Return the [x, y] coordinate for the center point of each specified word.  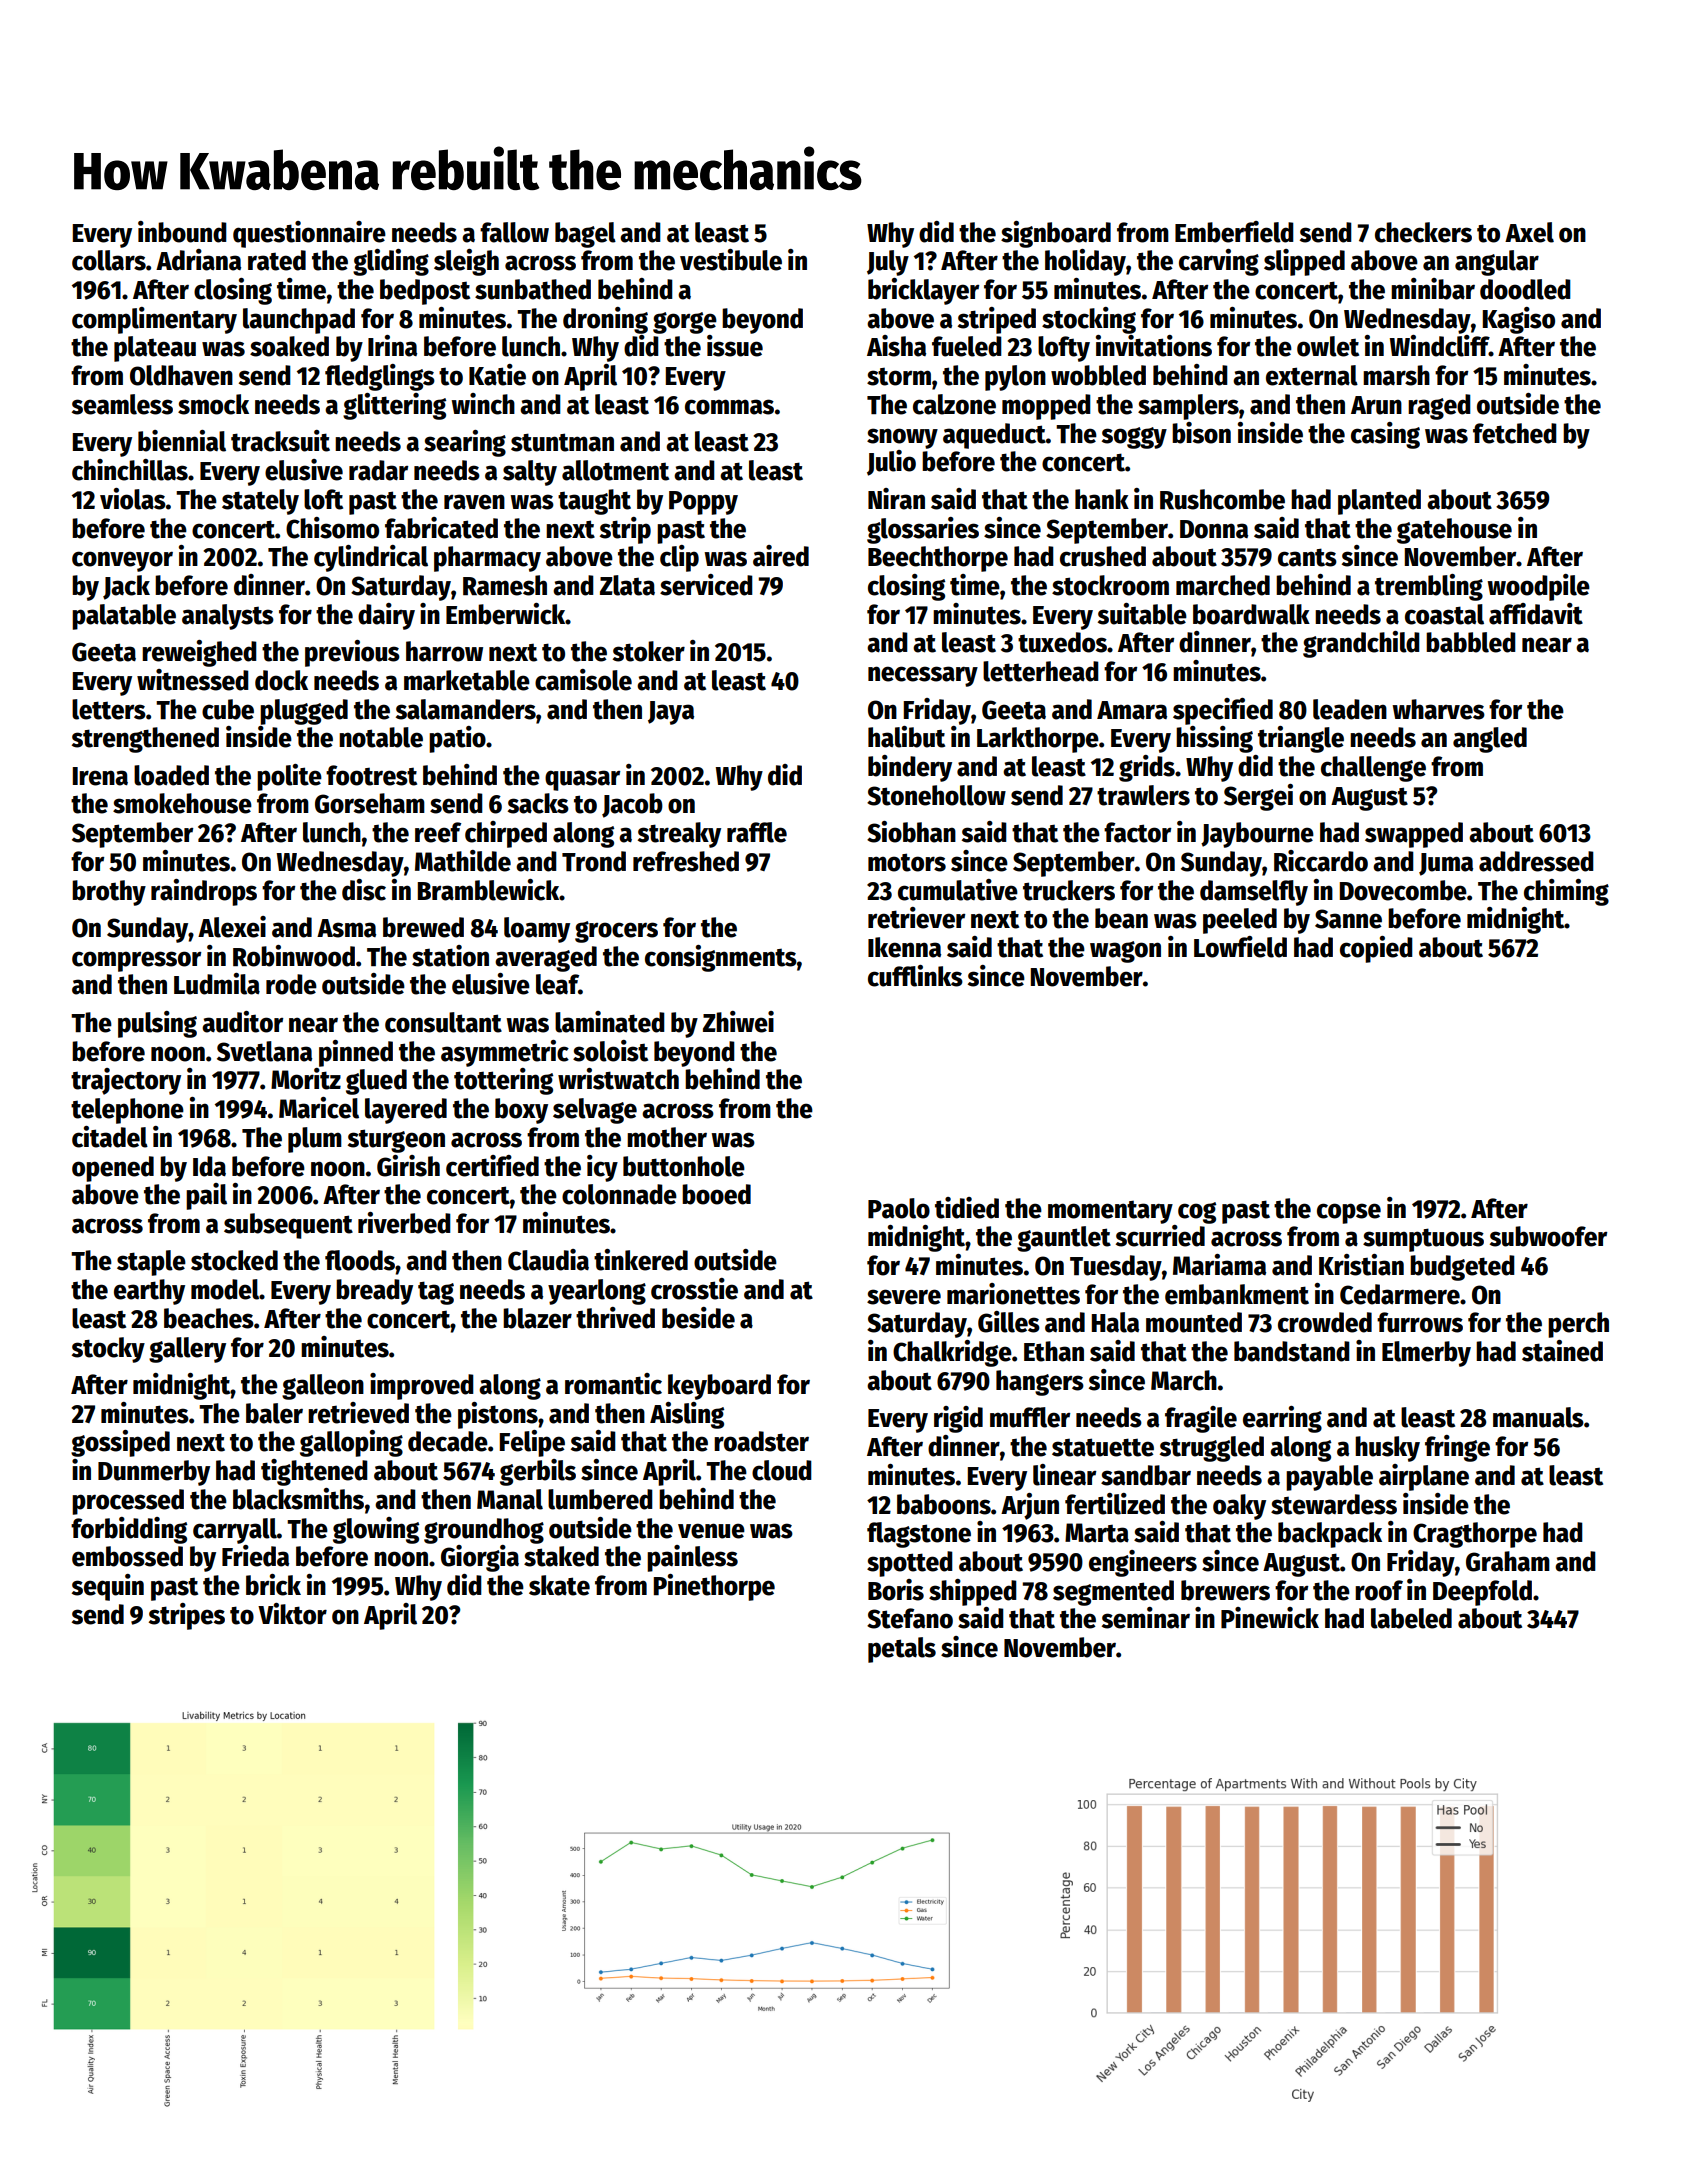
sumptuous [1423, 1240]
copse [1349, 1213]
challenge [1373, 769]
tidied [967, 1208]
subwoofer [1548, 1236]
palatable [124, 617]
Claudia [548, 1260]
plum [315, 1140]
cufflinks [915, 976]
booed [716, 1194]
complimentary [154, 320]
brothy [109, 893]
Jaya [671, 713]
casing [1385, 435]
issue [735, 346]
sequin [108, 1587]
